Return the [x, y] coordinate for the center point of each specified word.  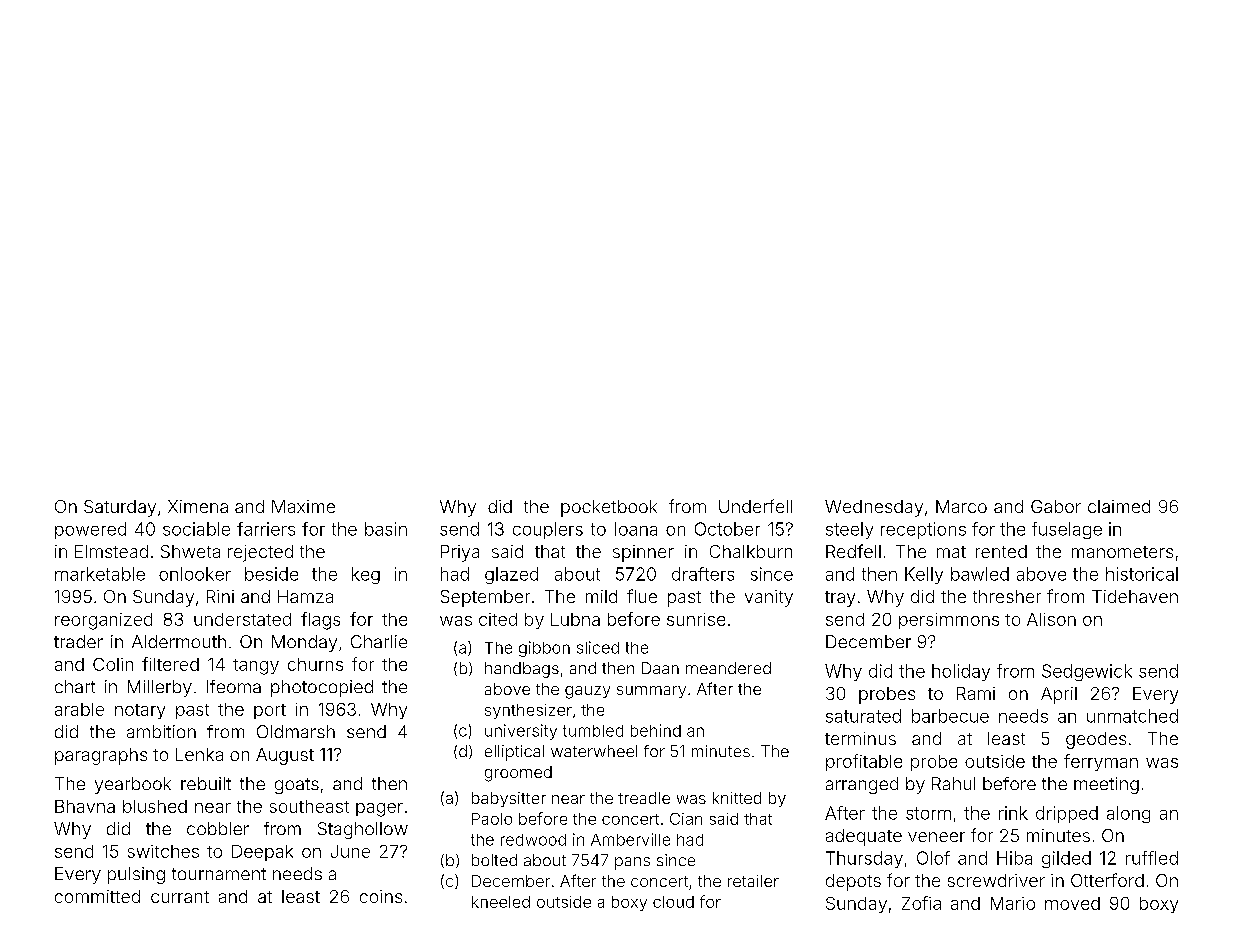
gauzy [587, 692]
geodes [1096, 740]
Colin [113, 664]
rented [1001, 551]
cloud [673, 902]
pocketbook [609, 508]
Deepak [262, 853]
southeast [309, 806]
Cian [686, 819]
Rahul [953, 783]
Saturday [120, 508]
